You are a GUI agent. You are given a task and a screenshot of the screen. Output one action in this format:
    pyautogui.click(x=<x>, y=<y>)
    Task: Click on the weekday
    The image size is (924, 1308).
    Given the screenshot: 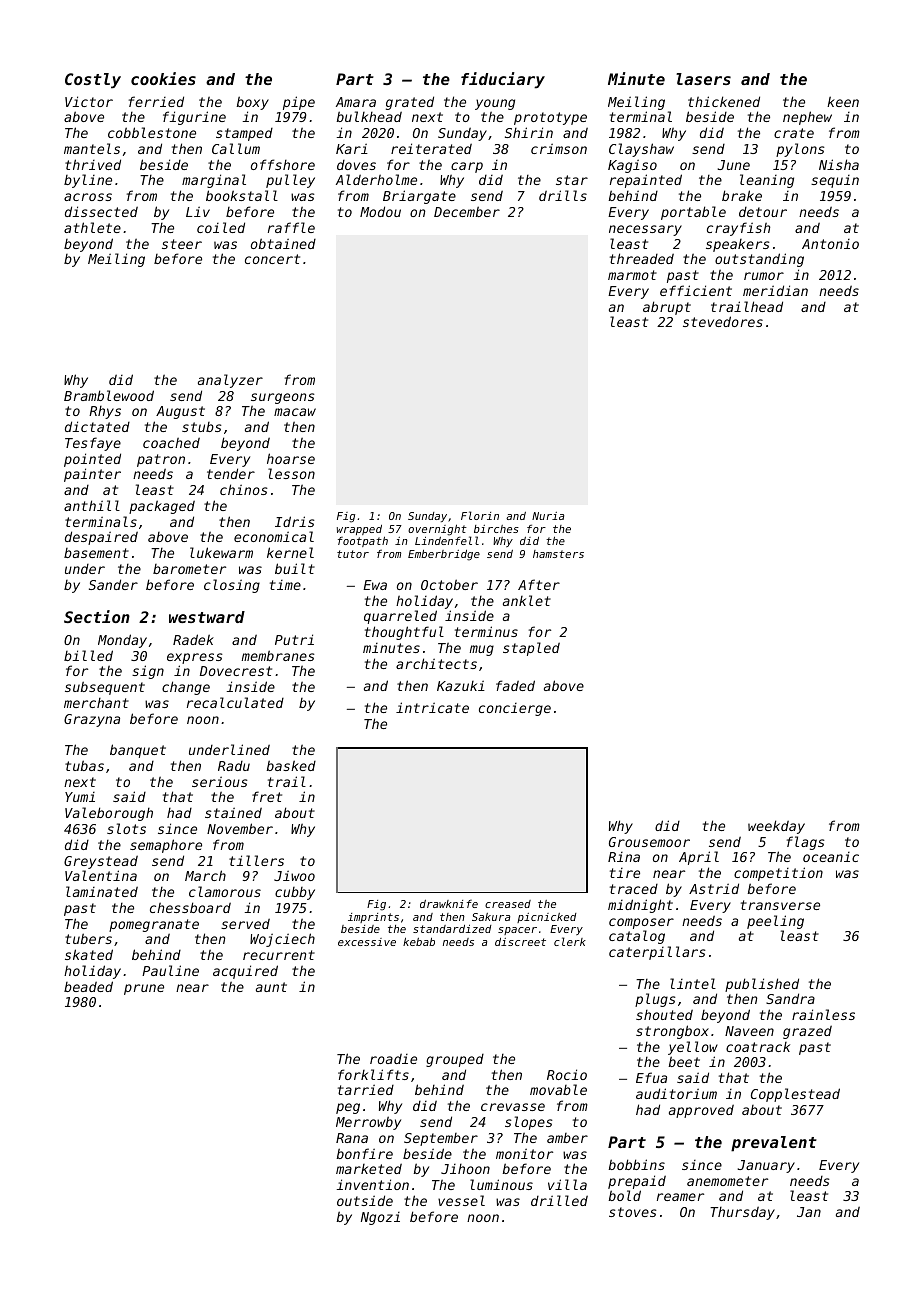 What is the action you would take?
    pyautogui.click(x=776, y=827)
